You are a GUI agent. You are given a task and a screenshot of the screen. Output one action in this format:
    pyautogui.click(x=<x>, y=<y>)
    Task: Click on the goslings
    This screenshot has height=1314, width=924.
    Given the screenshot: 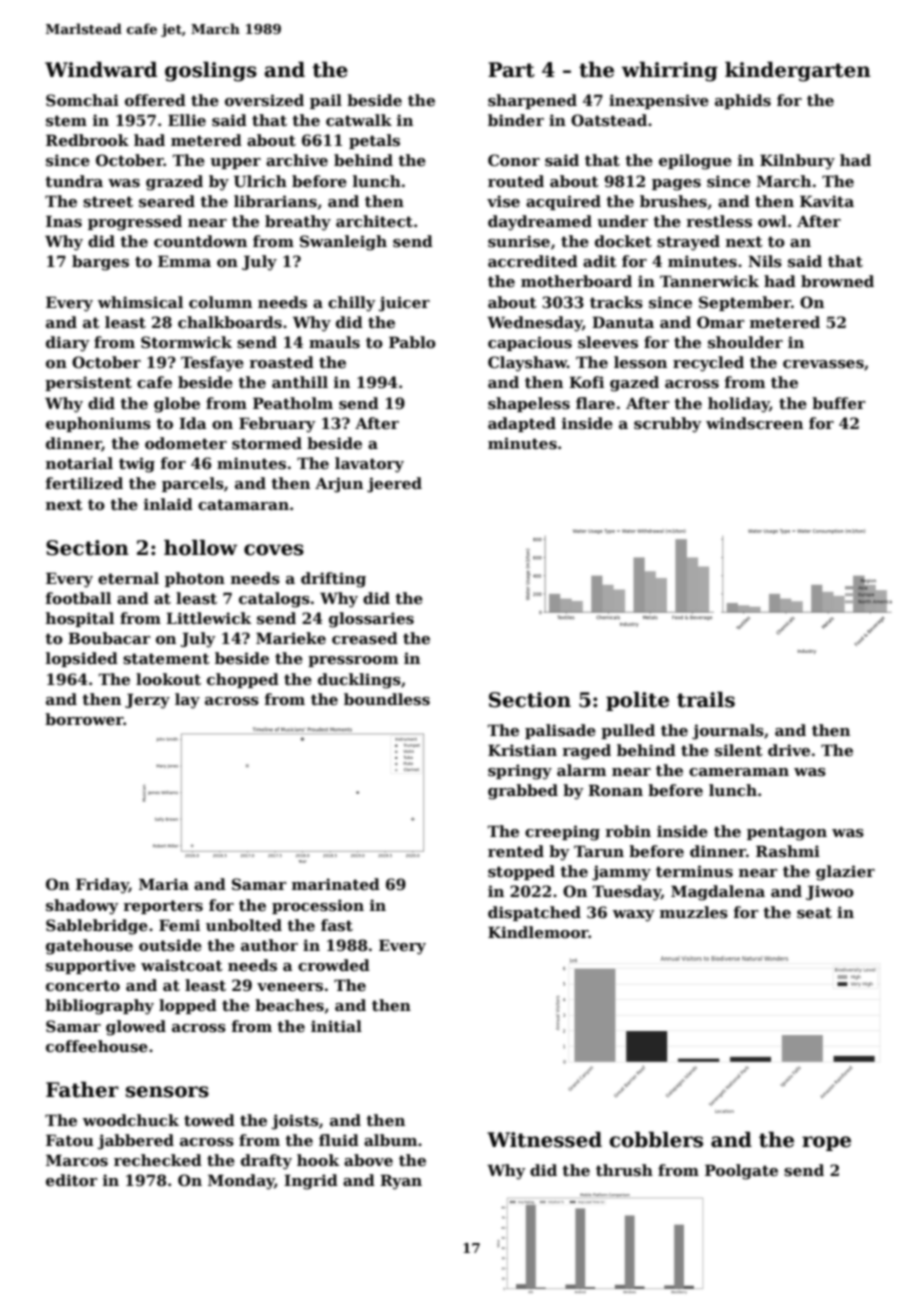 What is the action you would take?
    pyautogui.click(x=211, y=71)
